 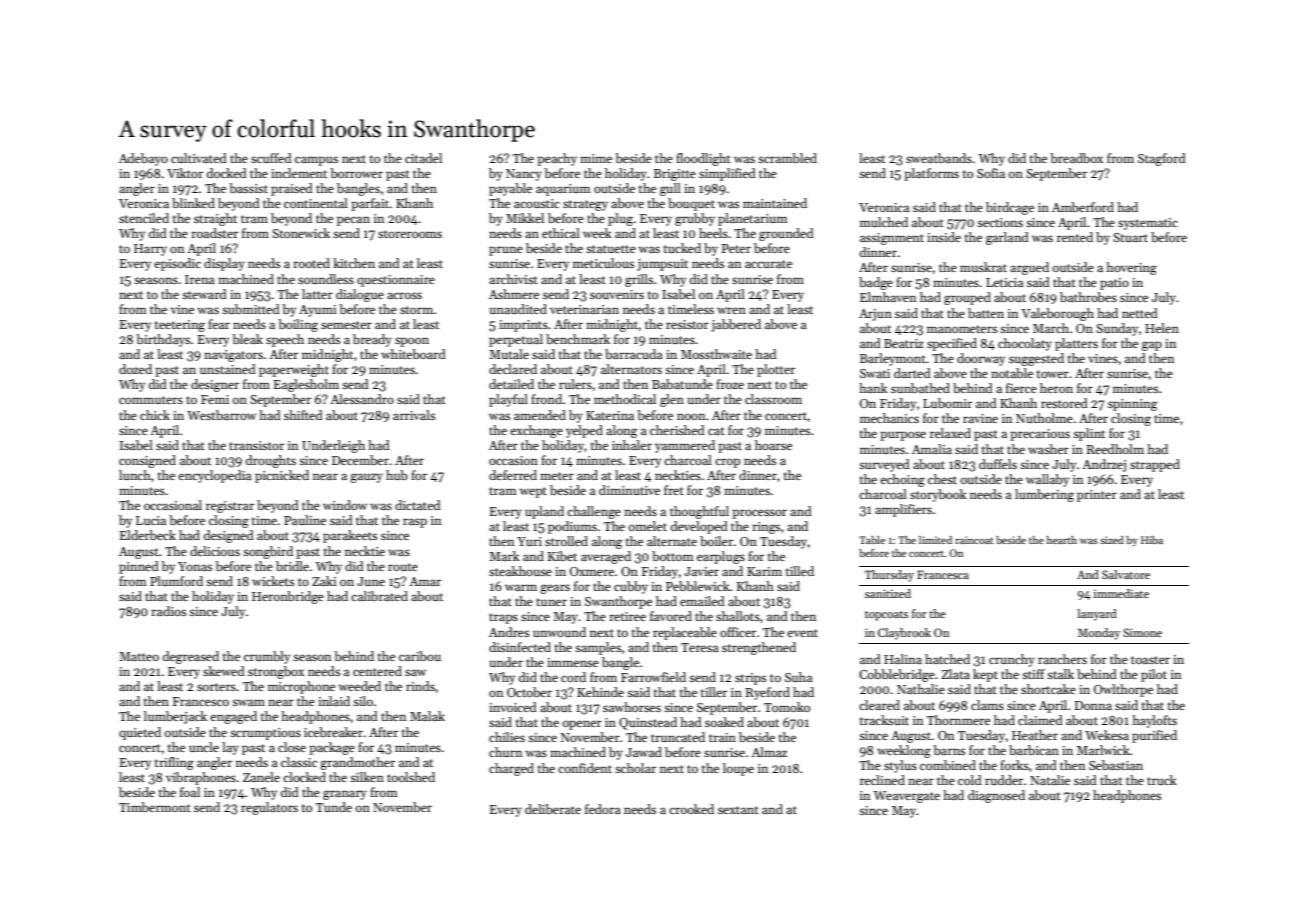 What do you see at coordinates (731, 310) in the screenshot?
I see `wren` at bounding box center [731, 310].
